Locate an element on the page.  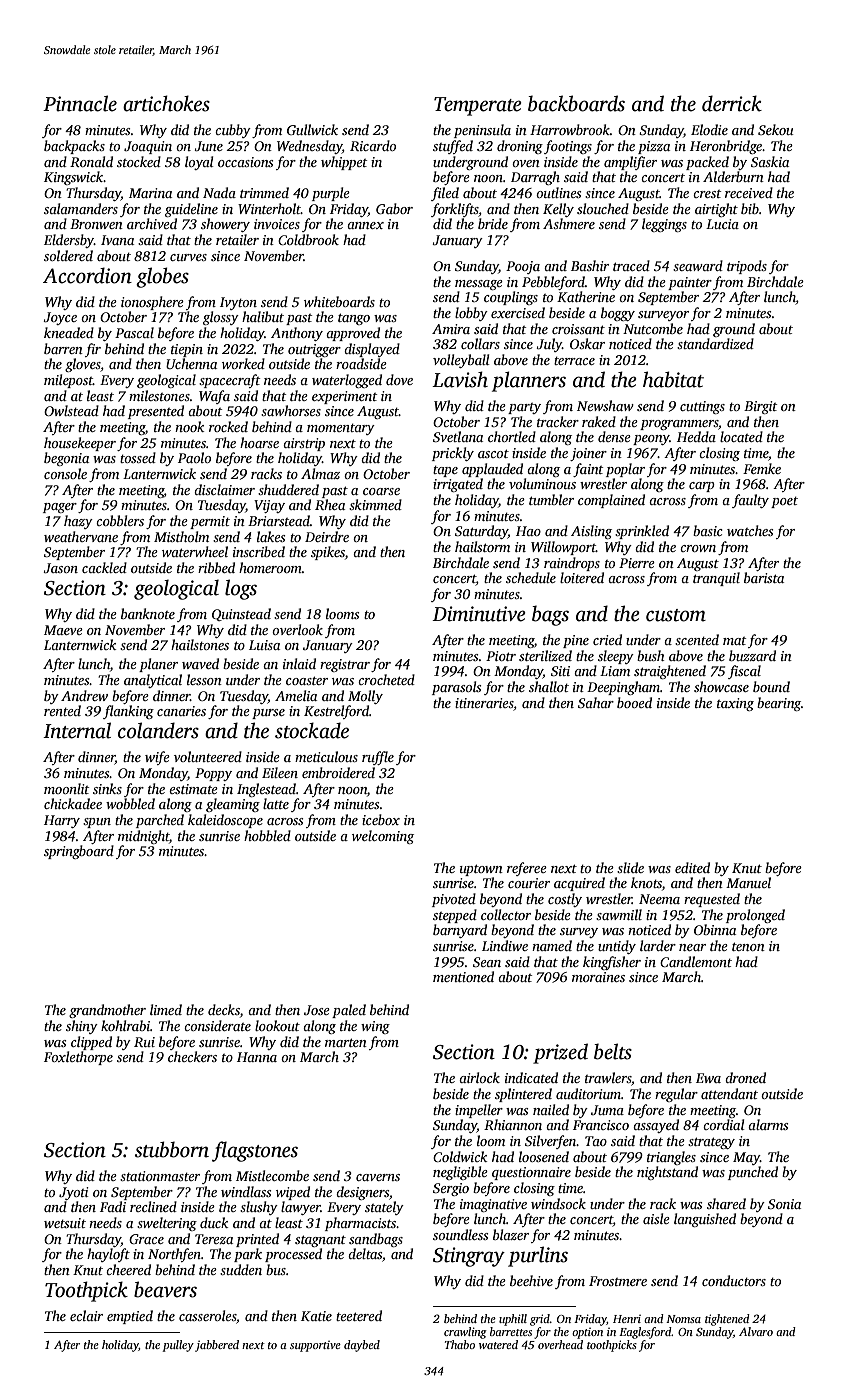
wiped is located at coordinates (293, 1193).
